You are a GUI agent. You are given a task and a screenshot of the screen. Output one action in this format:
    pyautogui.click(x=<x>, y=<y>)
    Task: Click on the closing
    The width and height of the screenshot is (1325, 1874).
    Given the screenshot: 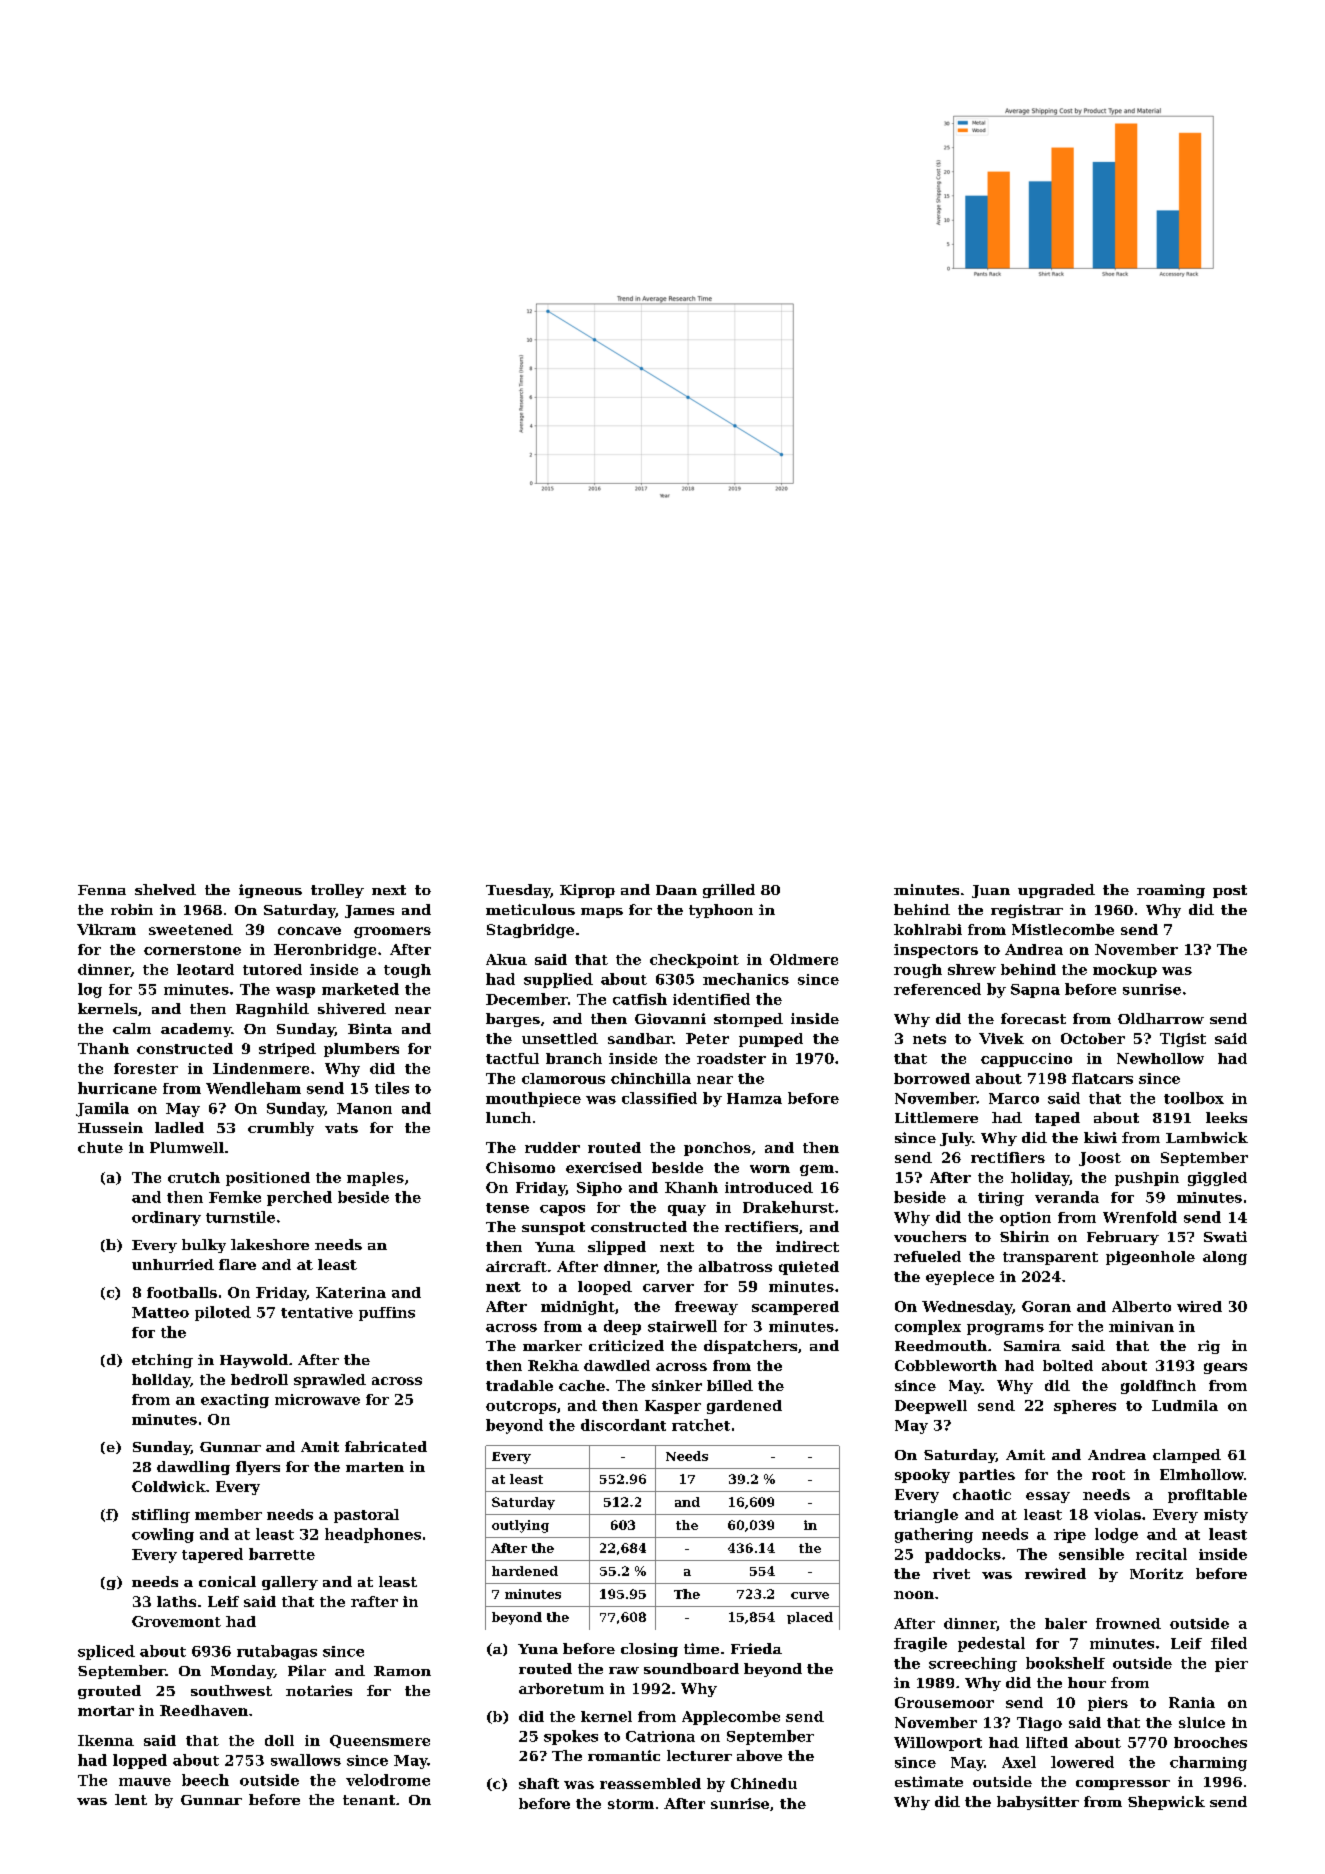 What is the action you would take?
    pyautogui.click(x=649, y=1650)
